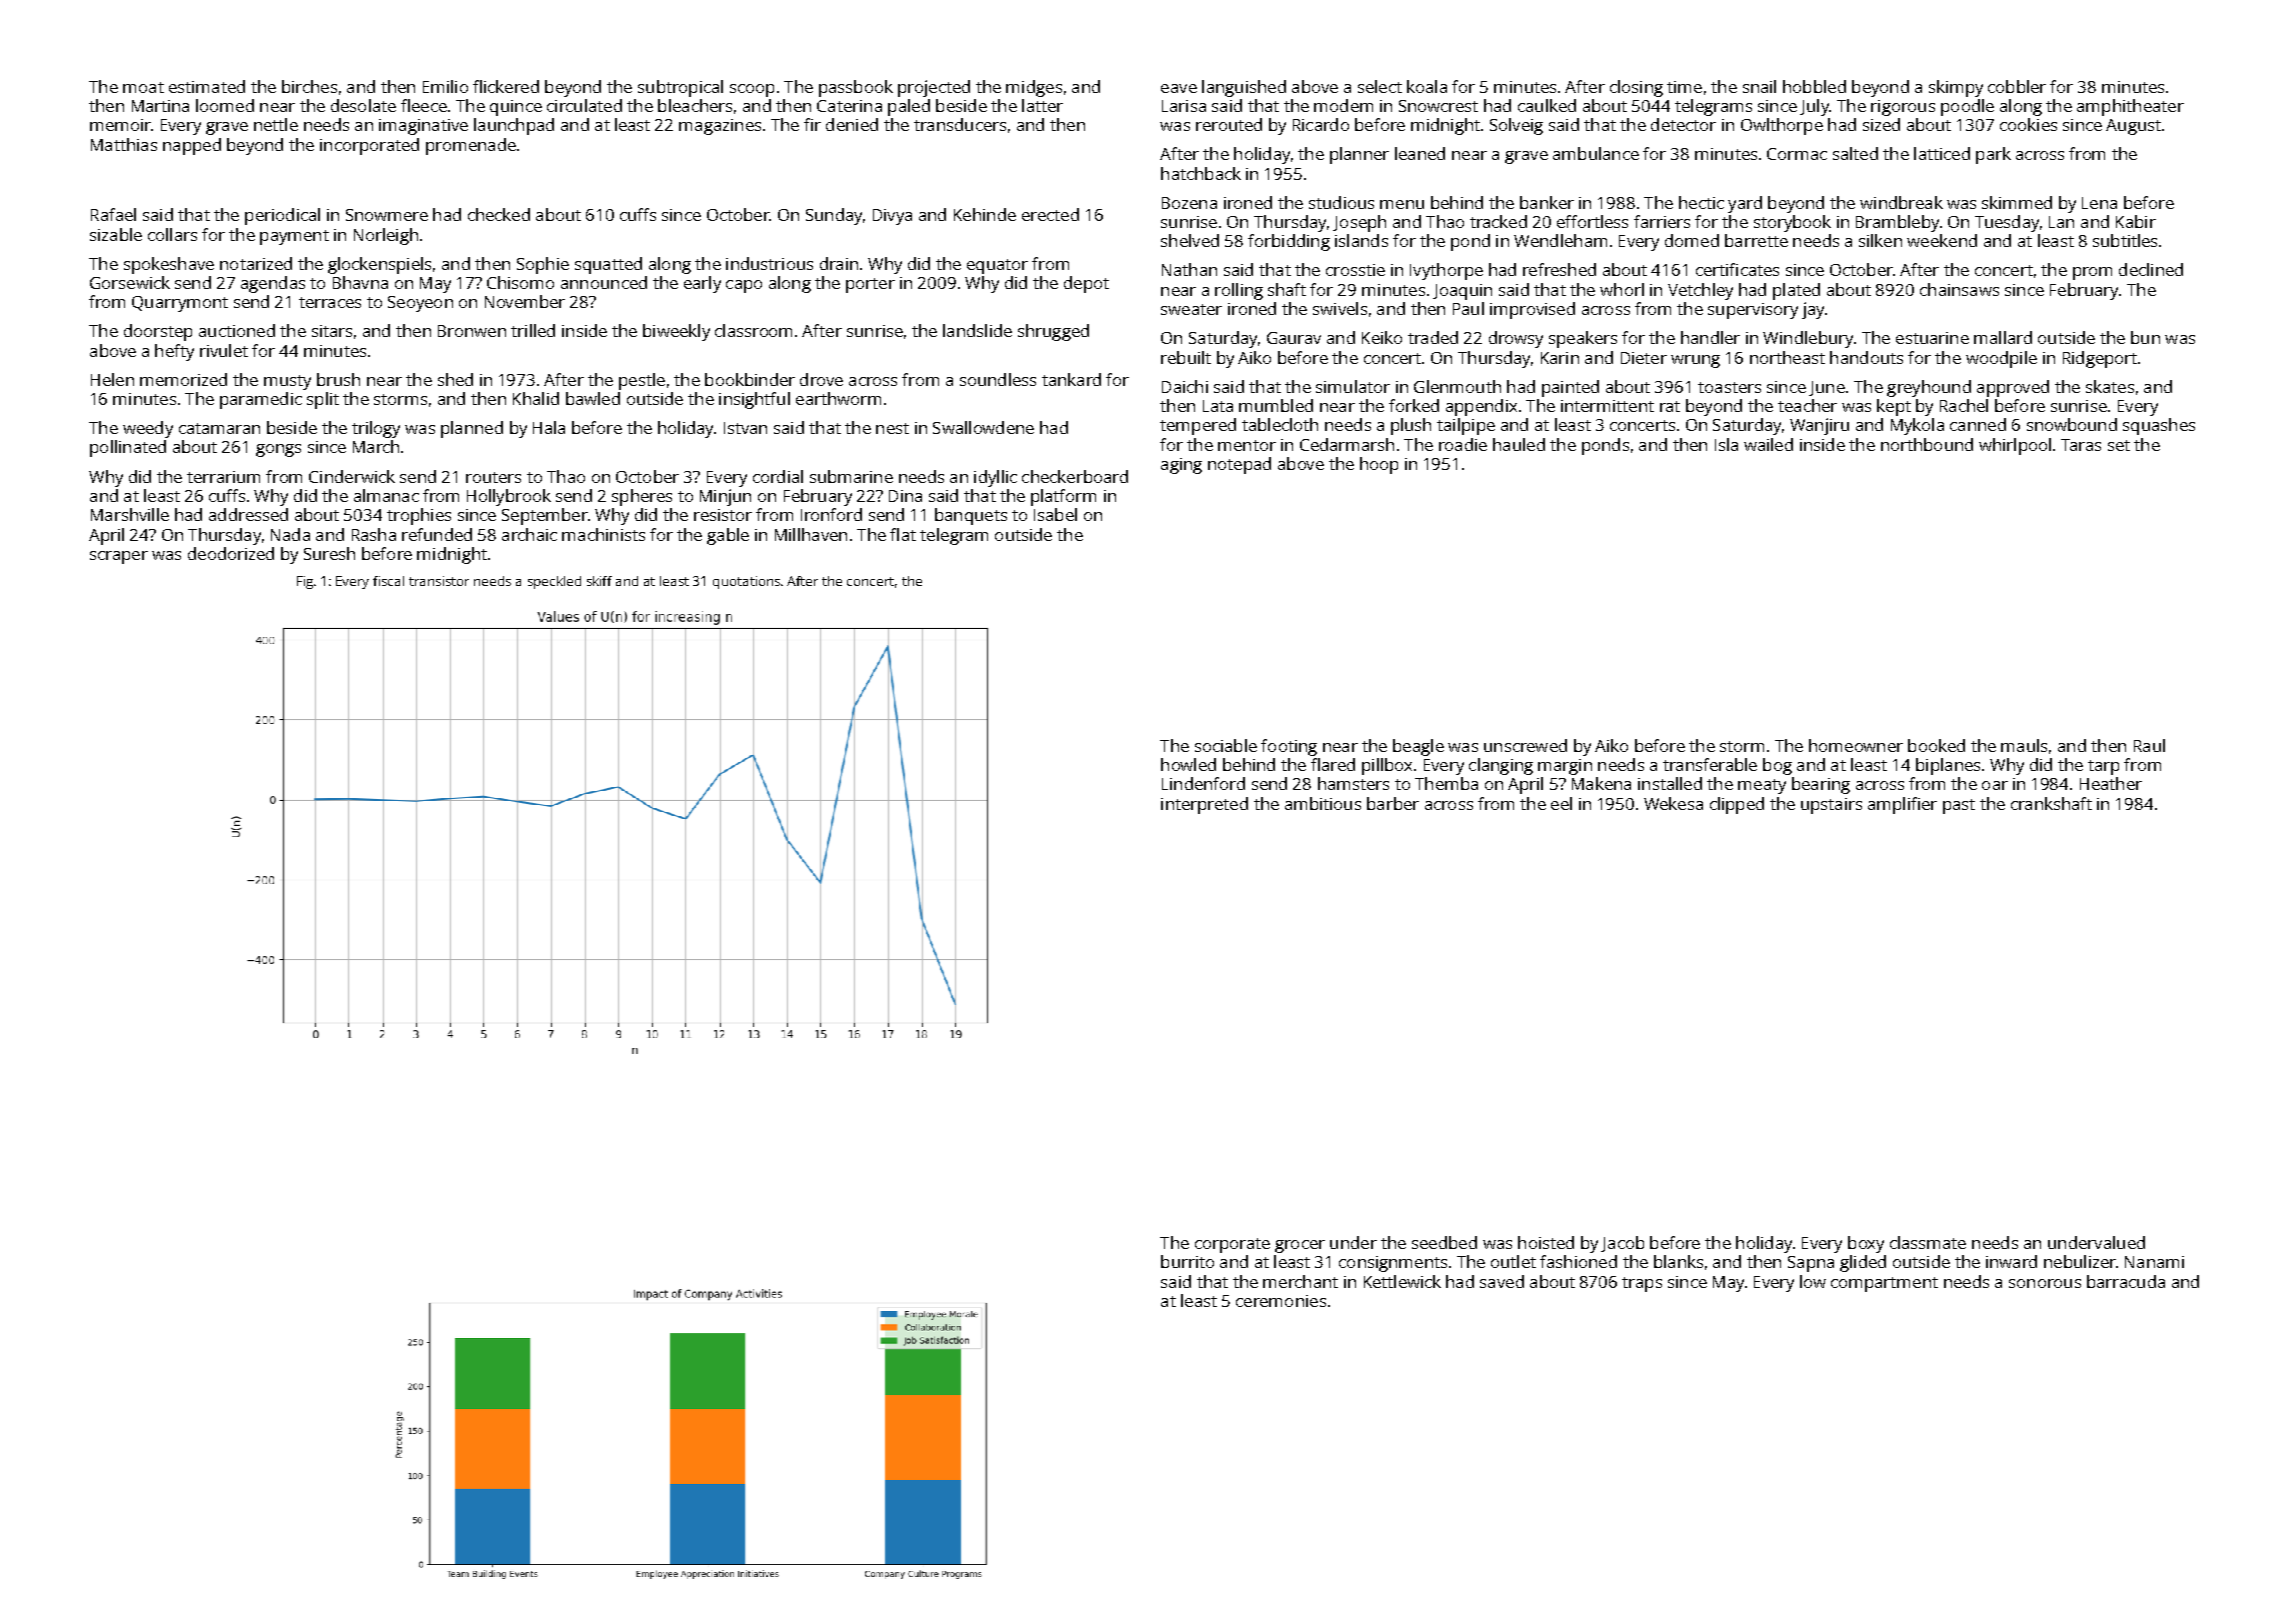  What do you see at coordinates (1187, 1261) in the screenshot?
I see `burrito` at bounding box center [1187, 1261].
